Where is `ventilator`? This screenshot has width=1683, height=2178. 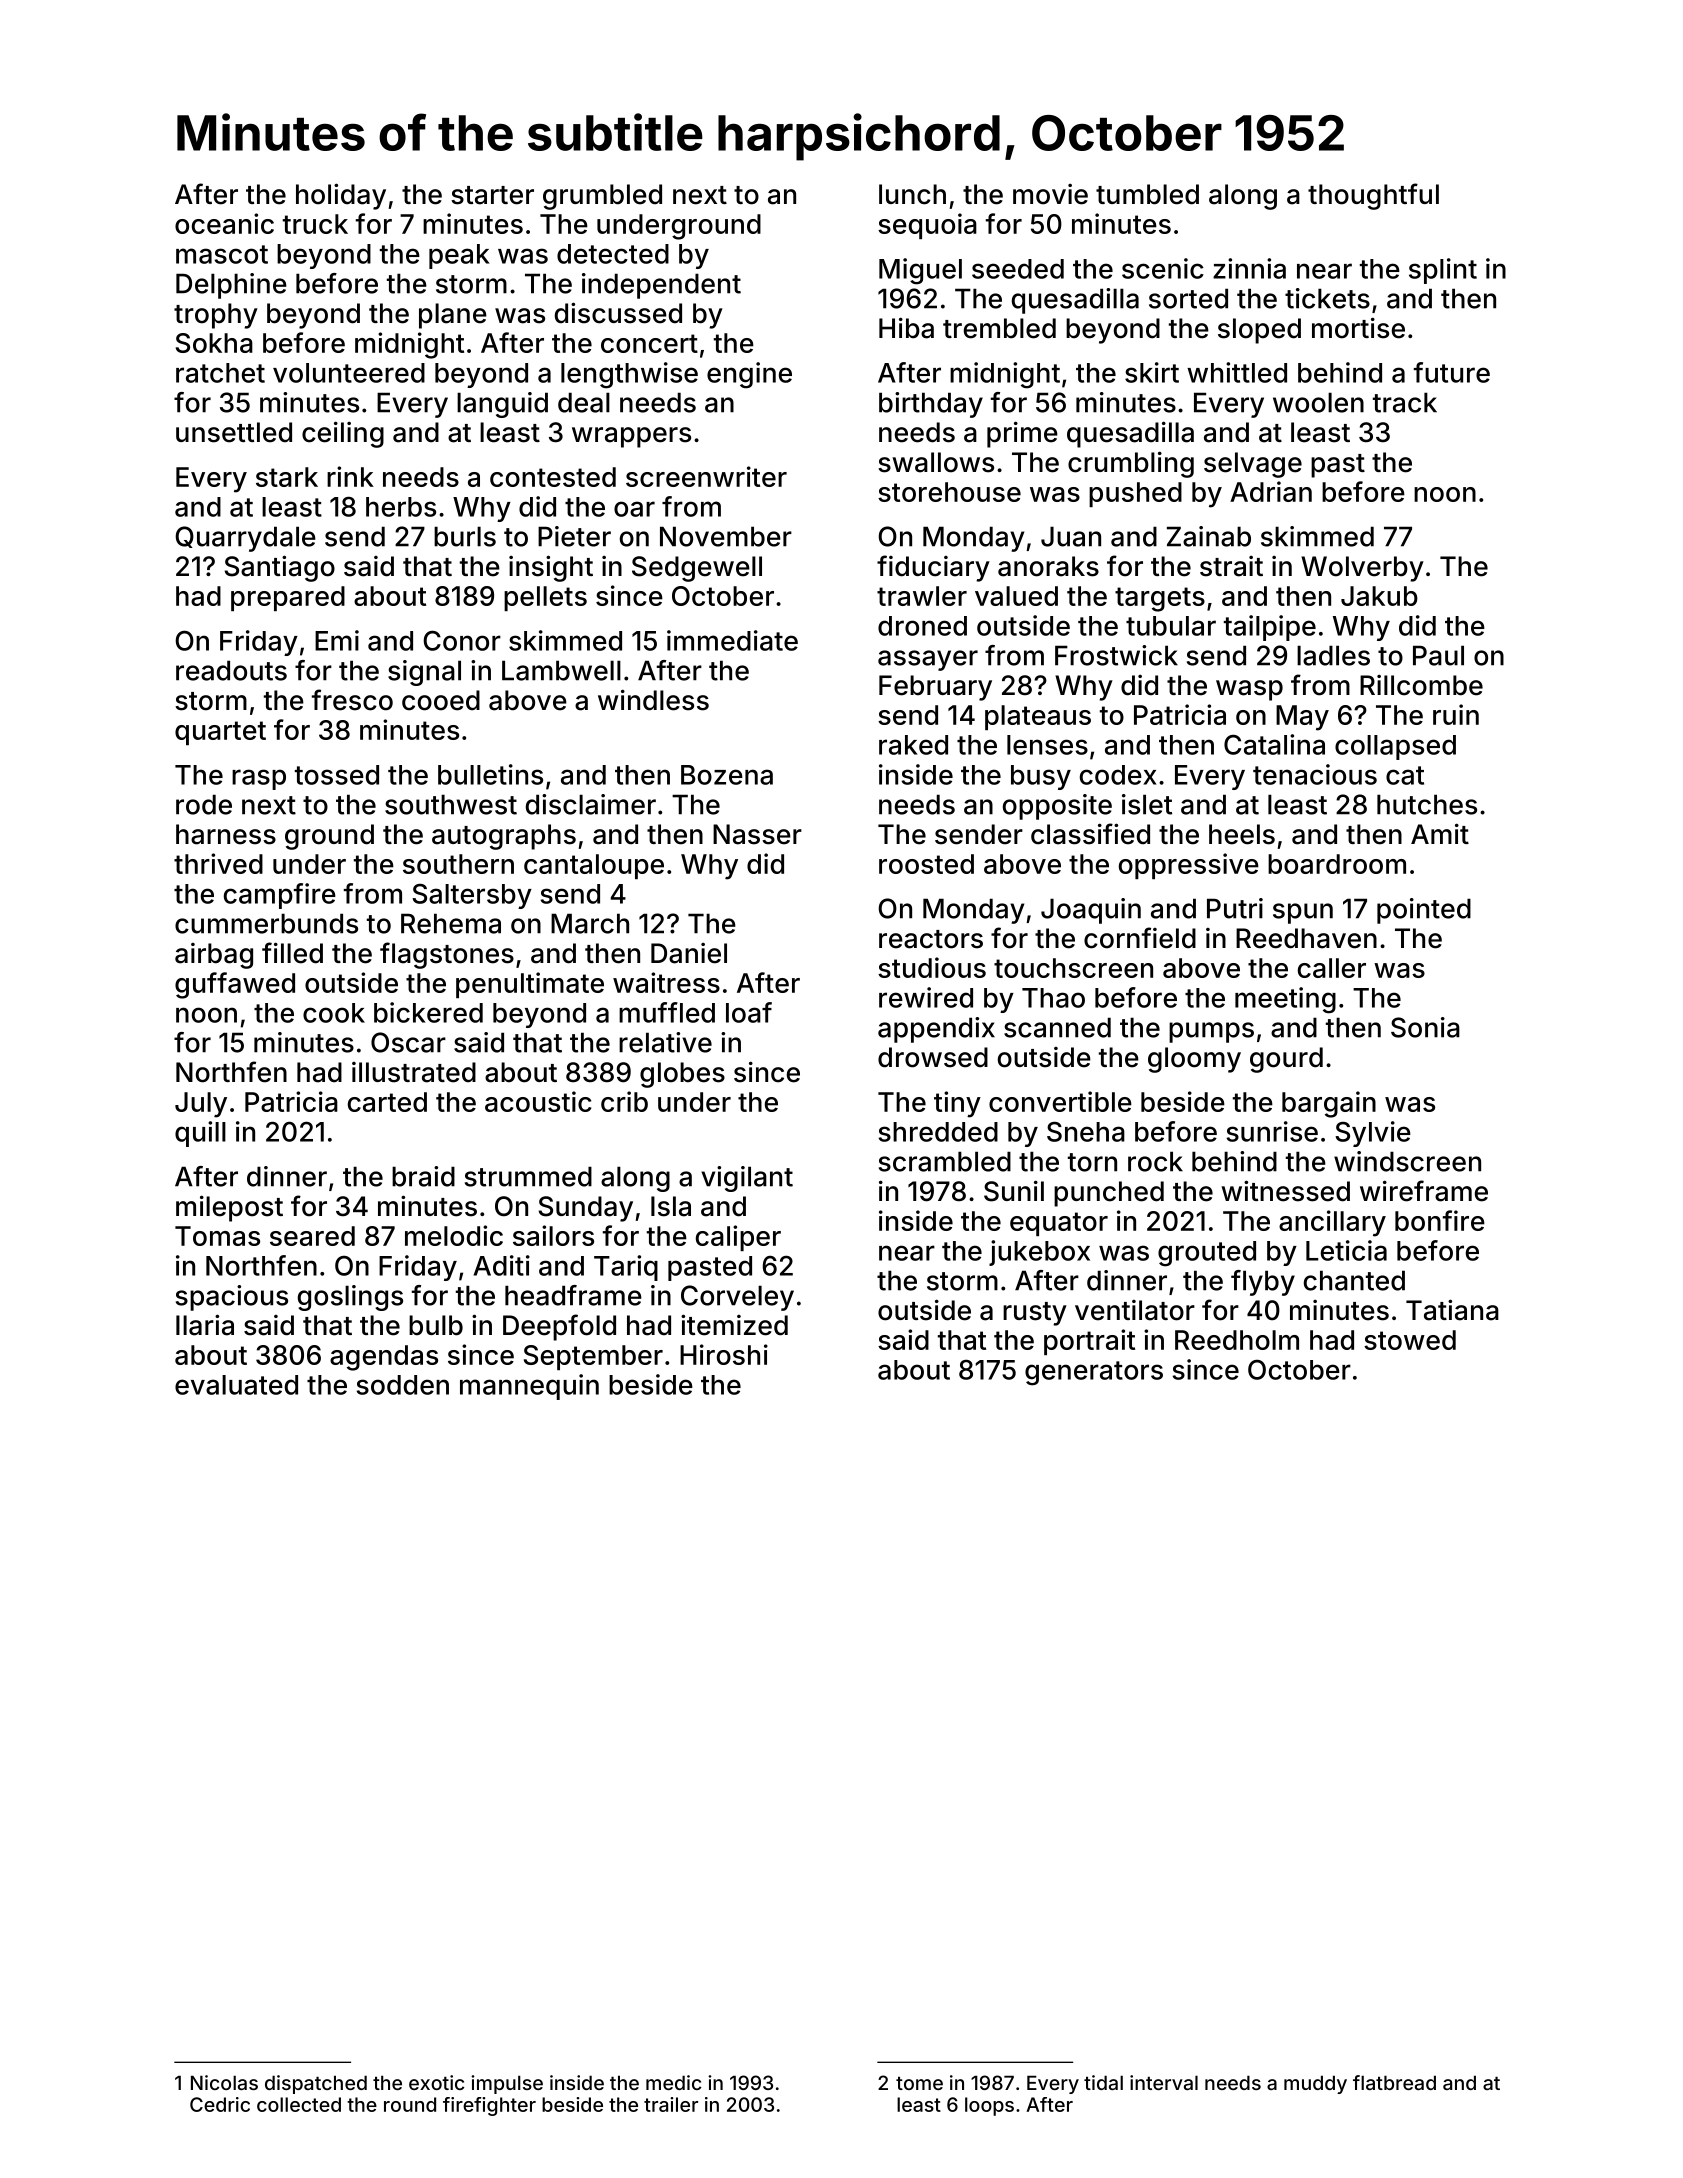 ventilator is located at coordinates (1135, 1310).
